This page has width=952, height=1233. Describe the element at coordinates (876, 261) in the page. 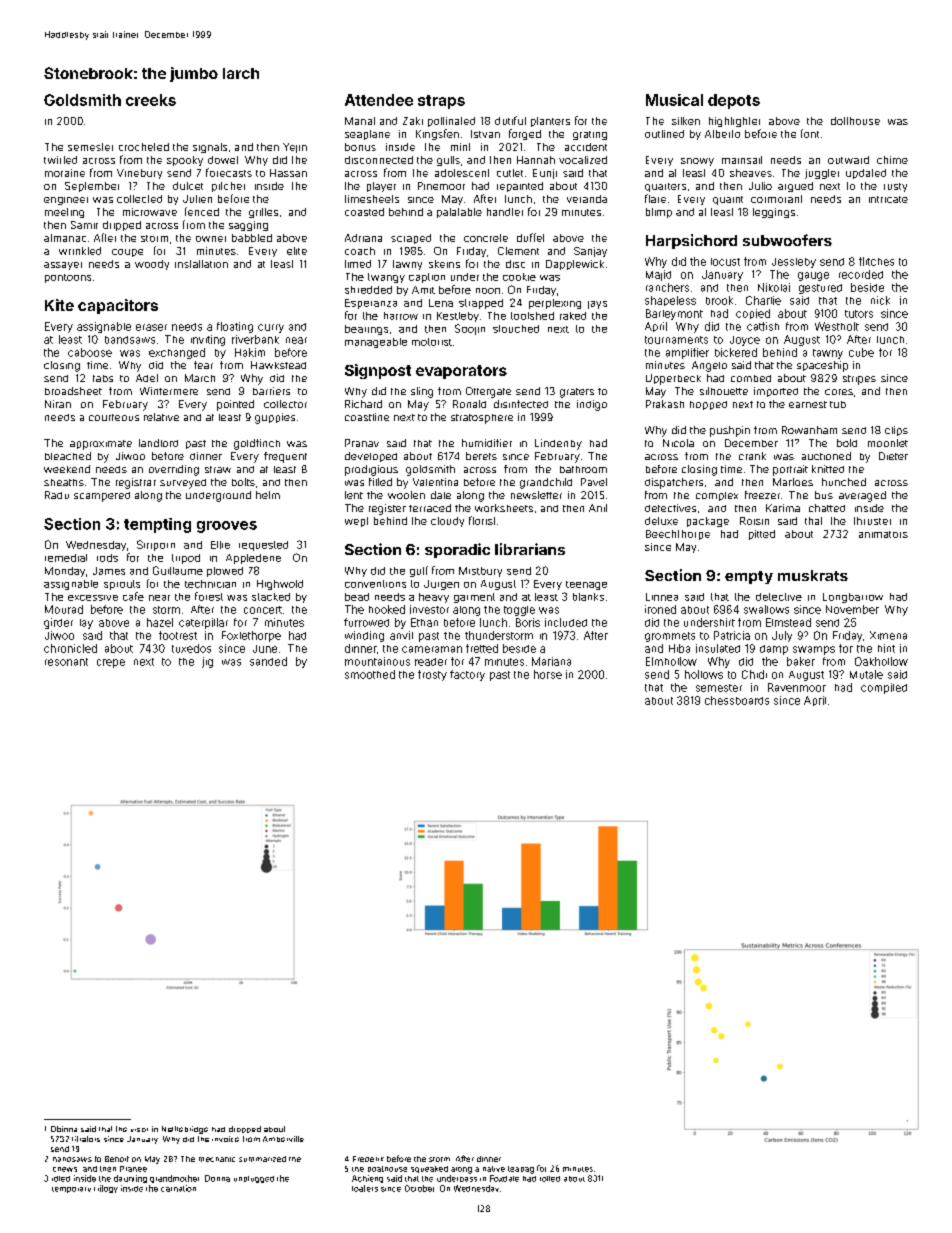

I see `flitches` at that location.
